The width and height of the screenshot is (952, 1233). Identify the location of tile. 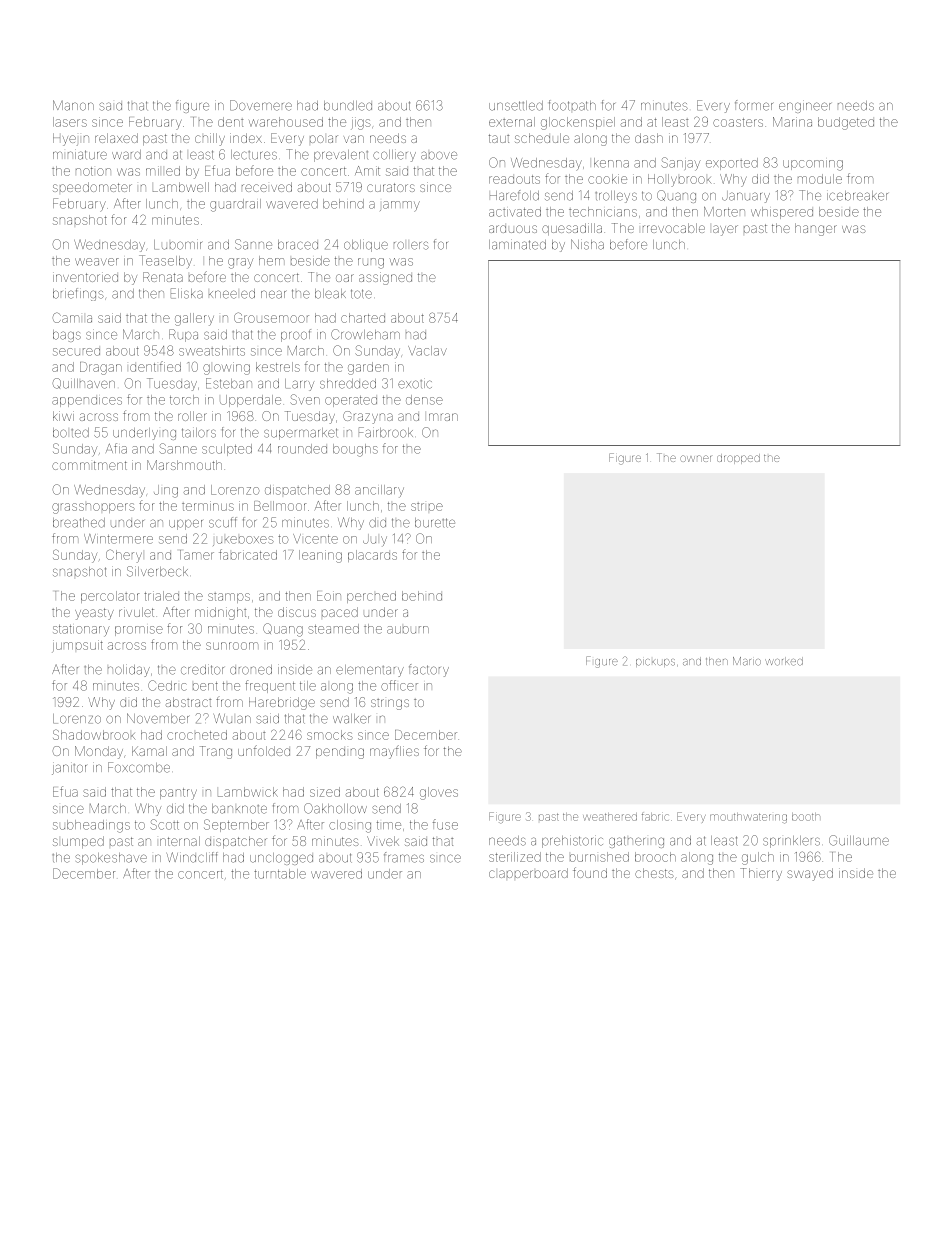
(308, 686).
